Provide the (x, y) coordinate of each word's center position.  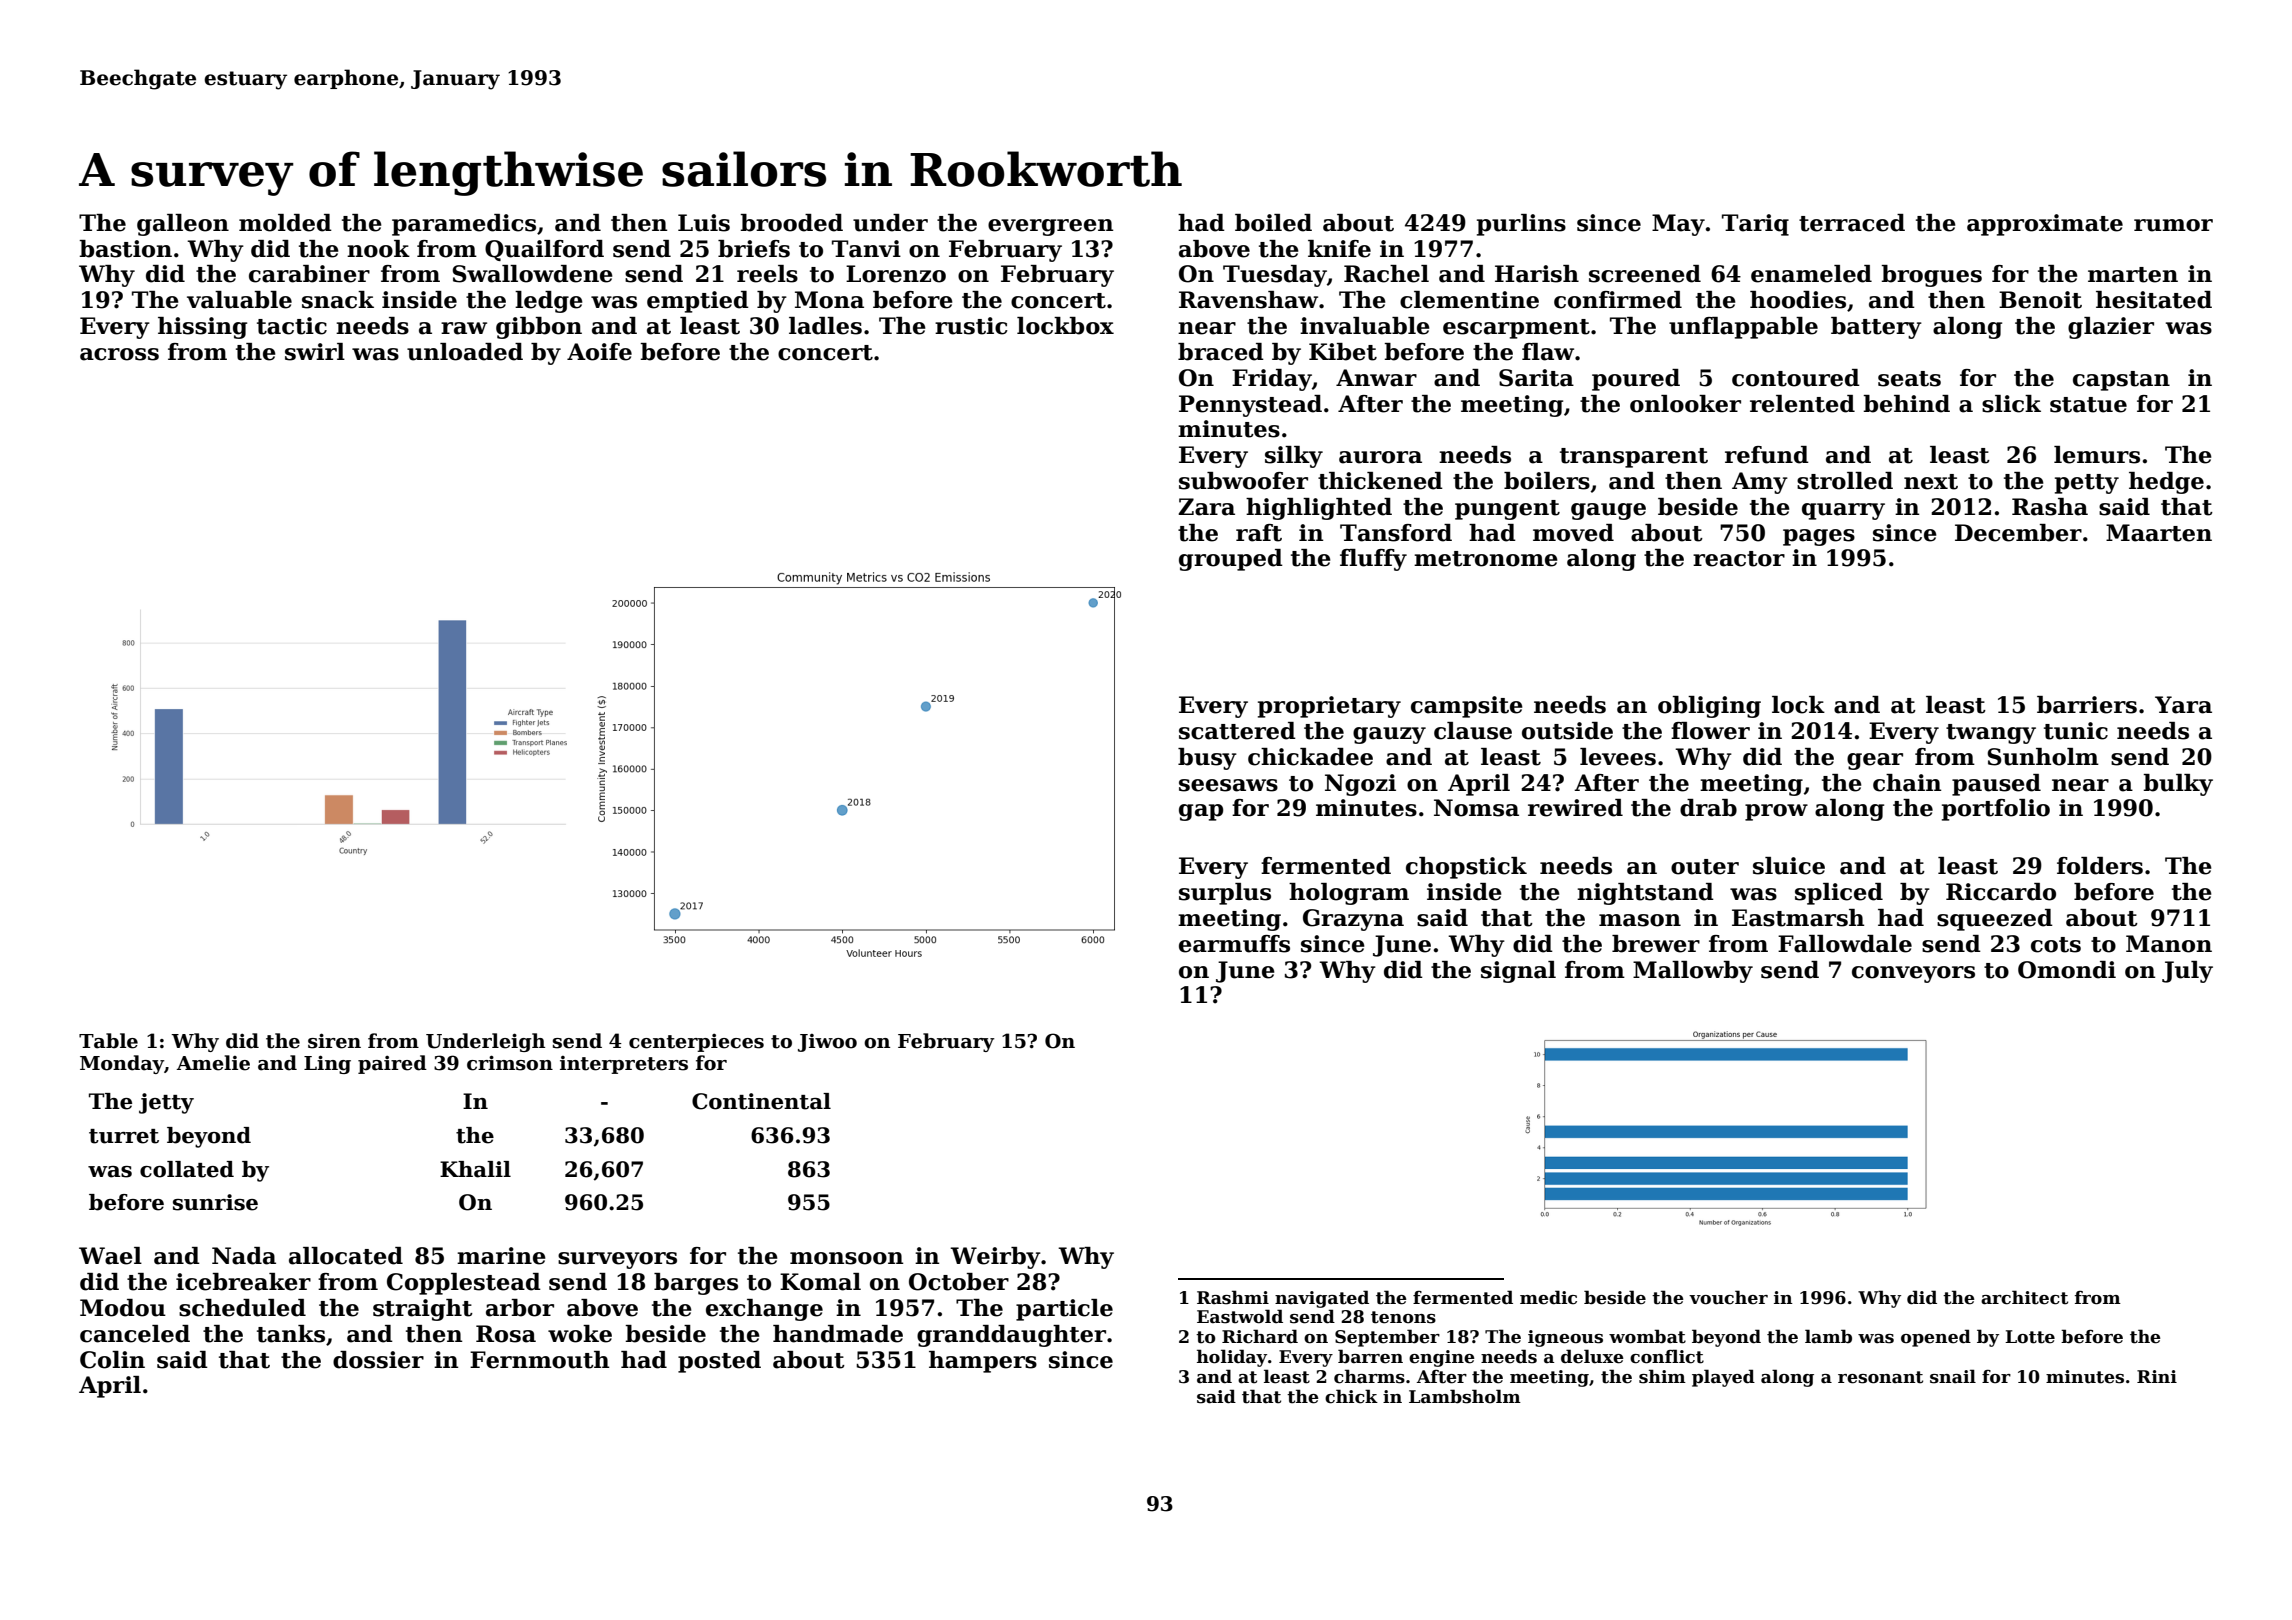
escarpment (1516, 329)
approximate (2045, 225)
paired (392, 1064)
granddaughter (1011, 1336)
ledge (549, 302)
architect (2024, 1297)
